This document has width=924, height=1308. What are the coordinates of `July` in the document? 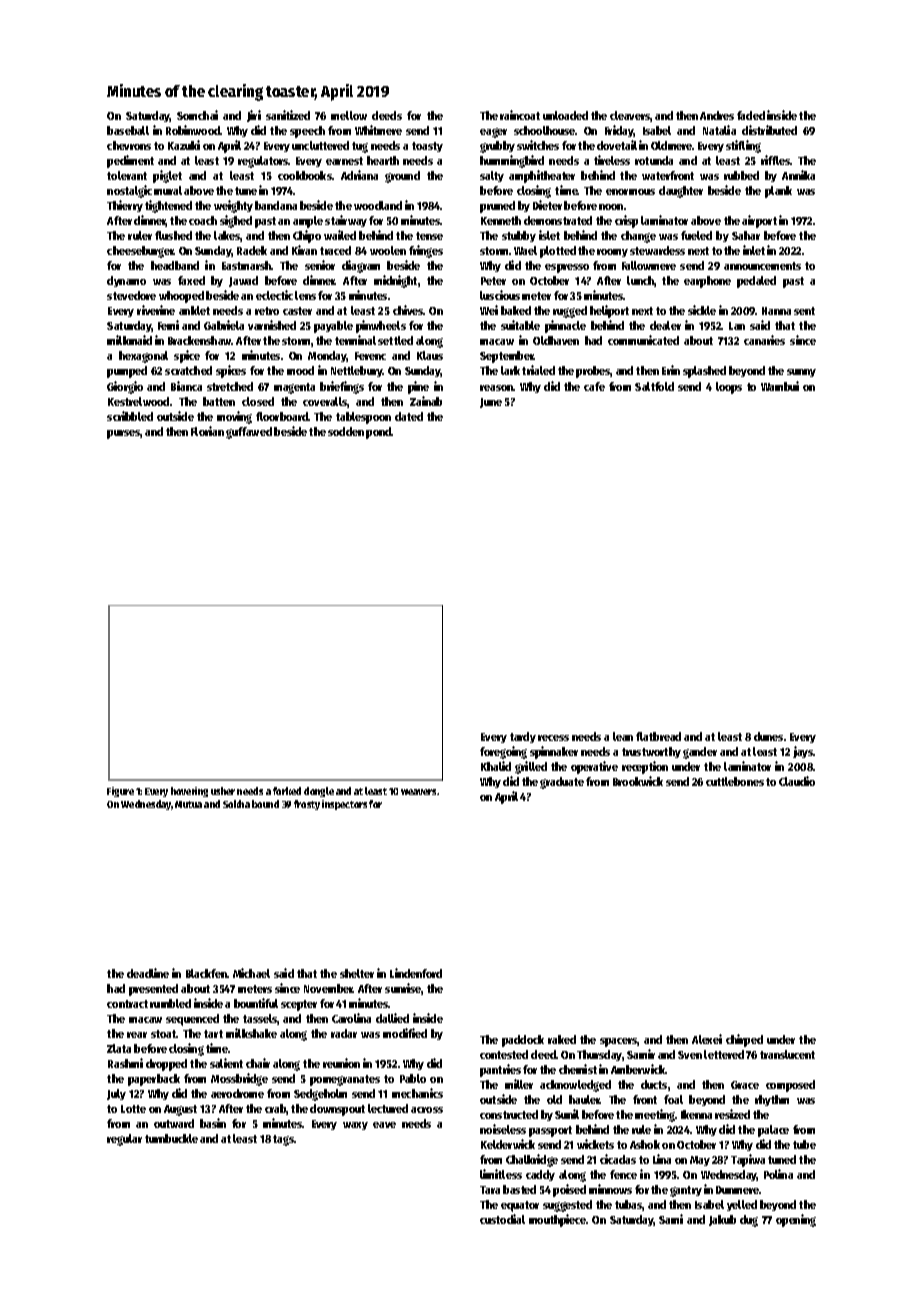 It's located at (116, 1094).
